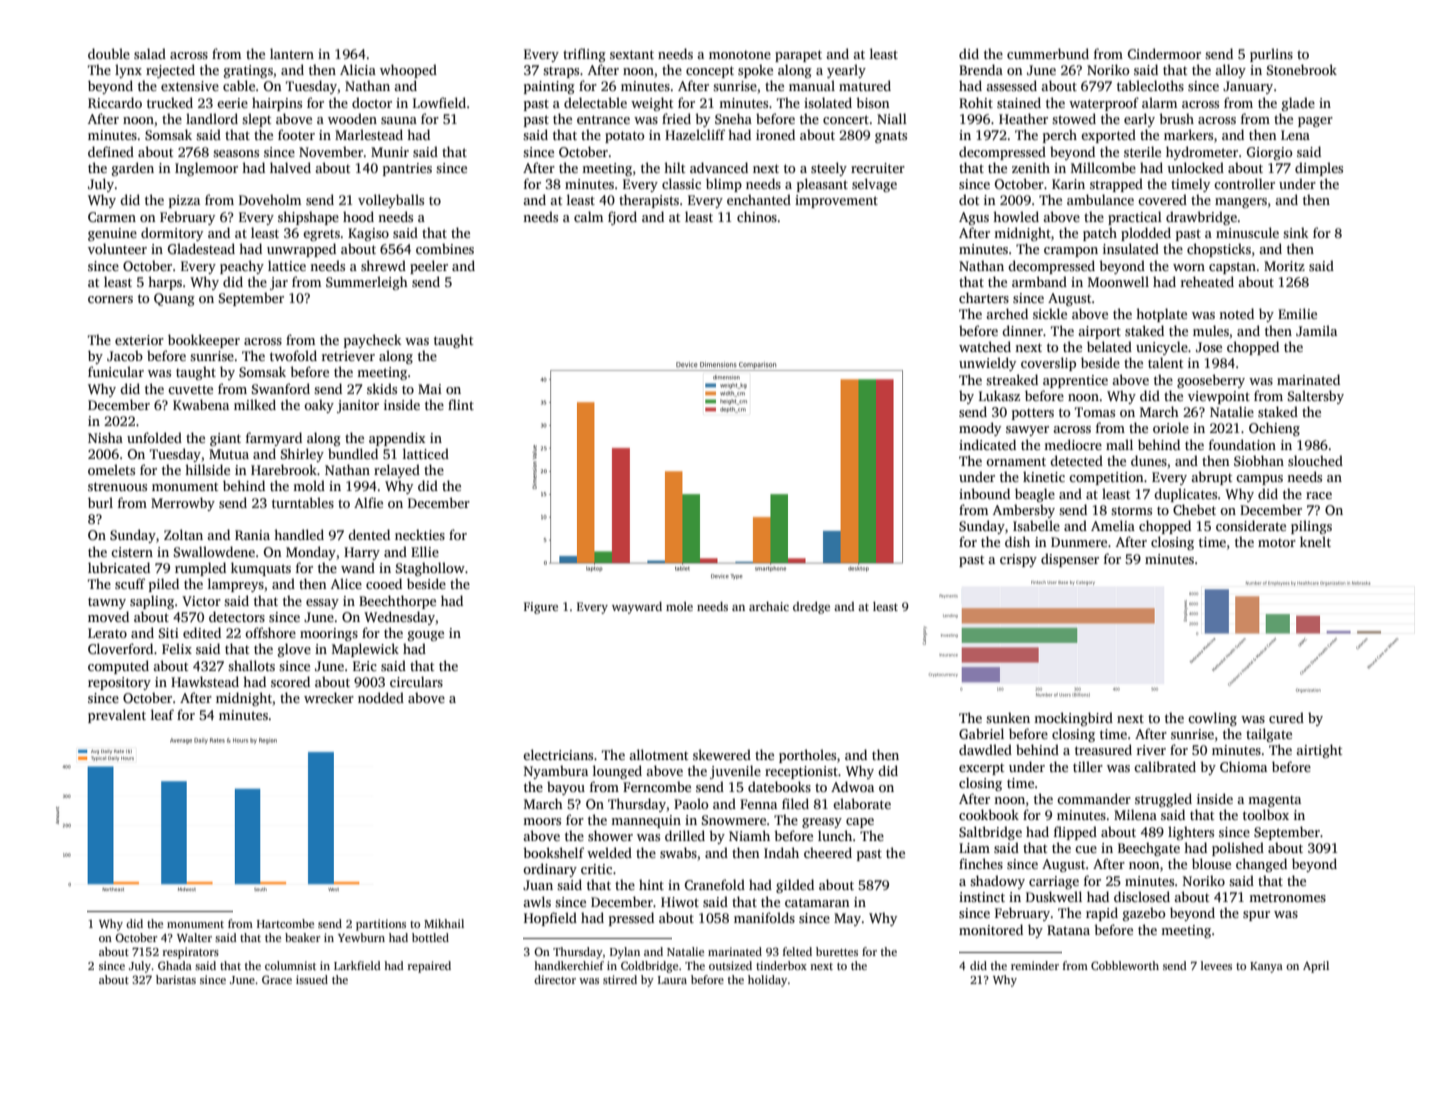 The width and height of the document is (1435, 1109). I want to click on Indah, so click(781, 852).
